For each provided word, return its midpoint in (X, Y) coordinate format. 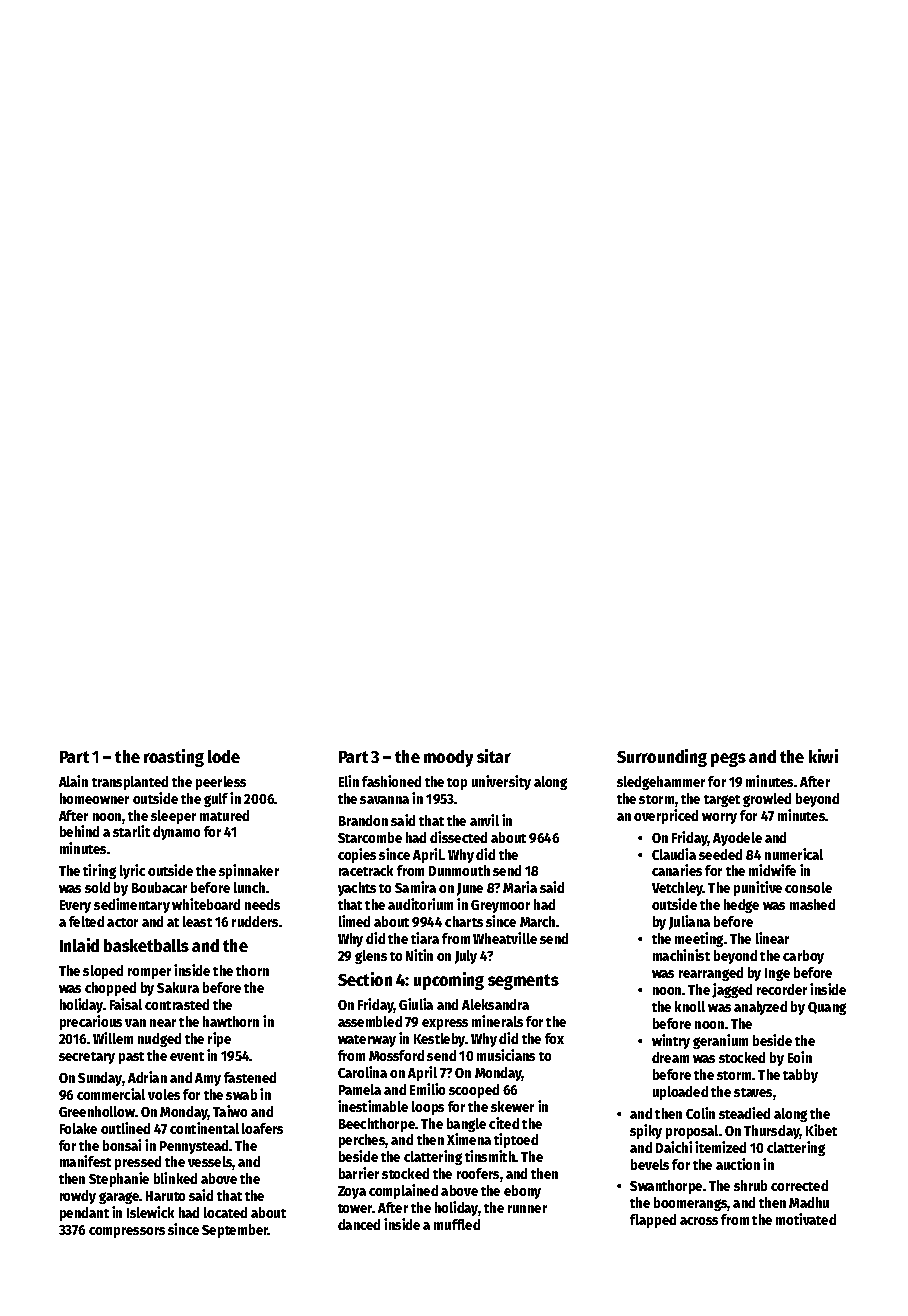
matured (224, 815)
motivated (806, 1219)
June (470, 889)
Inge (777, 974)
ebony (522, 1192)
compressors (127, 1232)
